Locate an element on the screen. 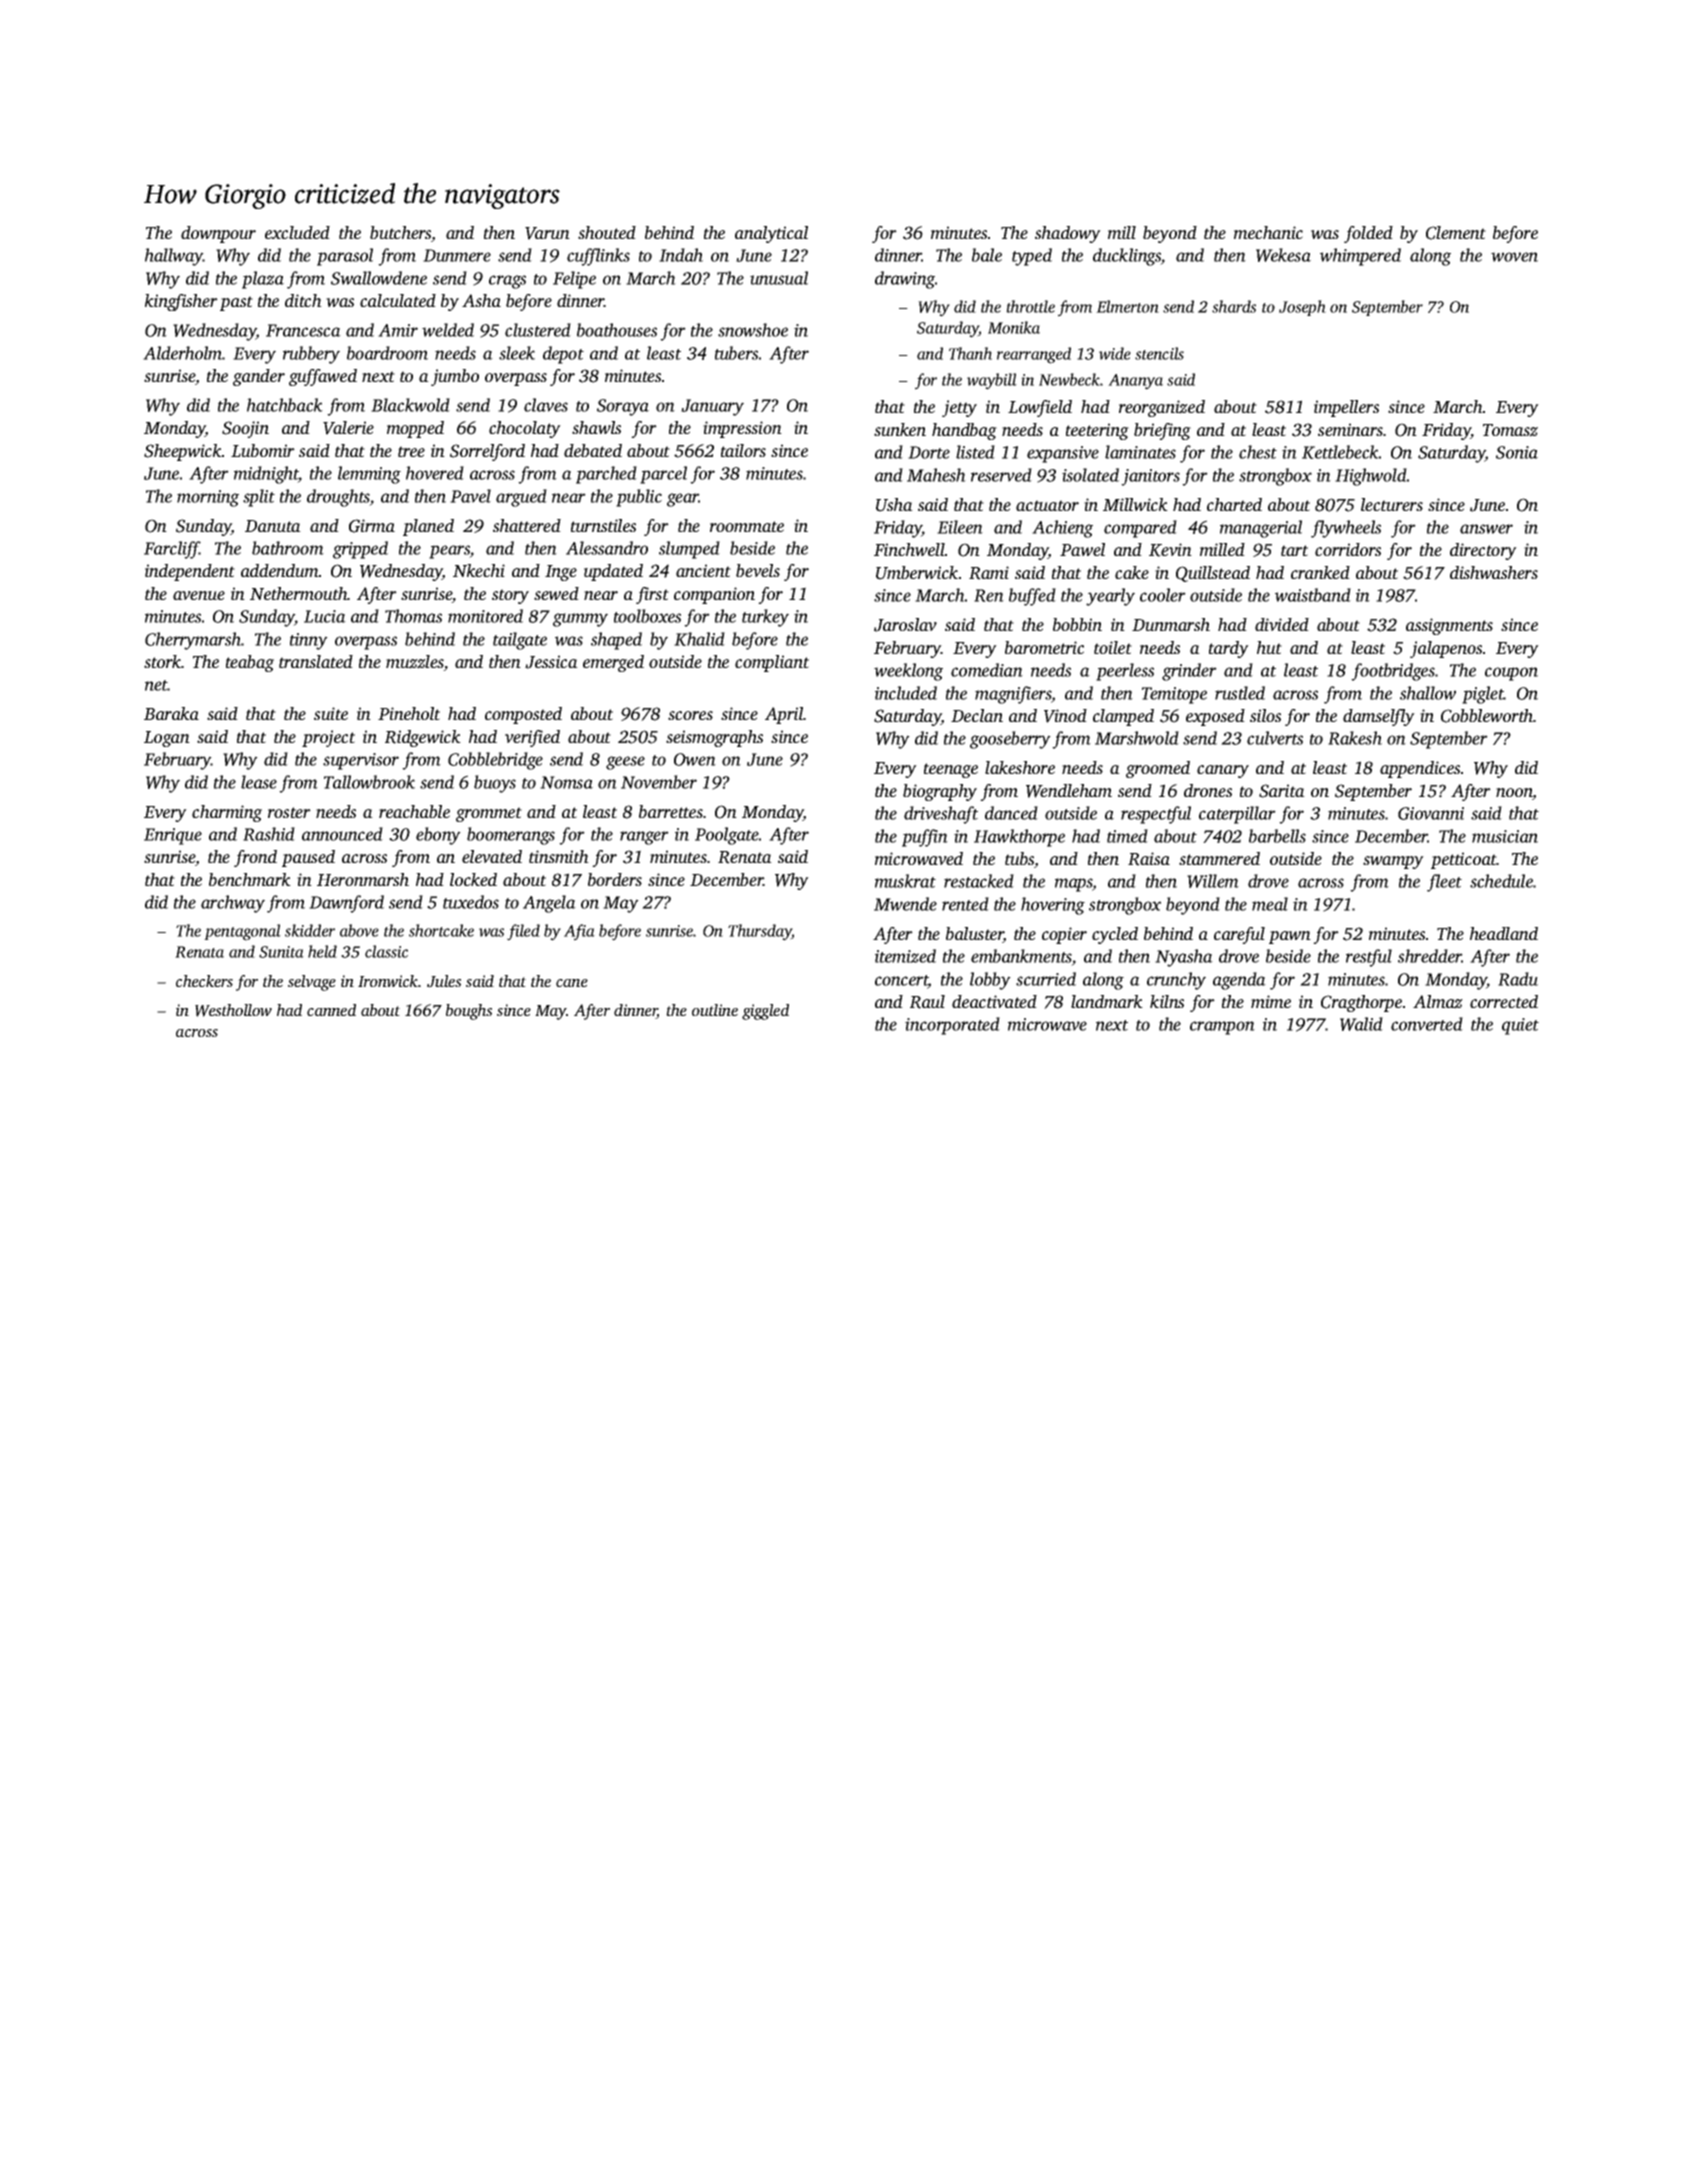 This screenshot has height=2178, width=1683. Nethermouth is located at coordinates (299, 593).
